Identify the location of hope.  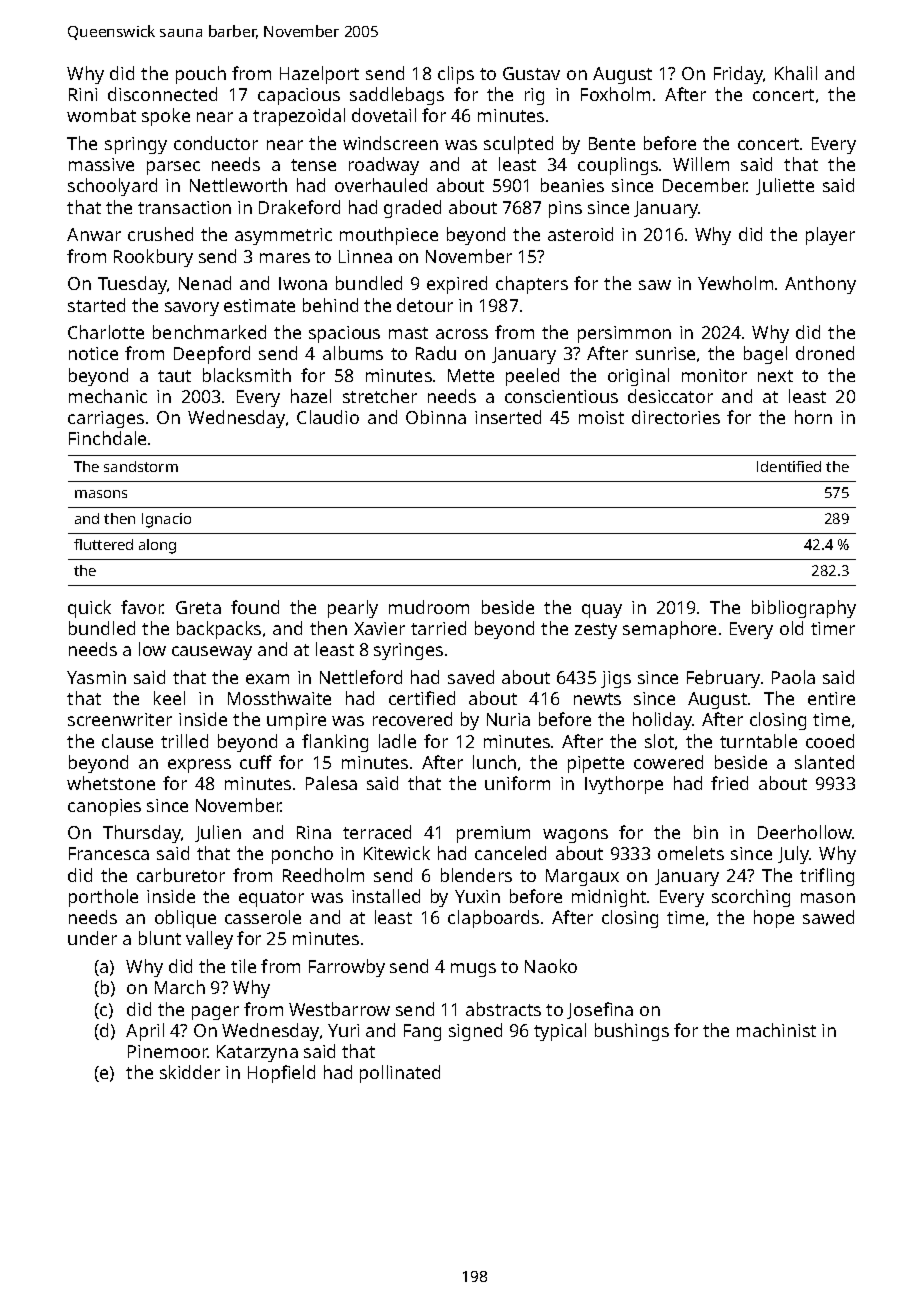
(774, 919).
